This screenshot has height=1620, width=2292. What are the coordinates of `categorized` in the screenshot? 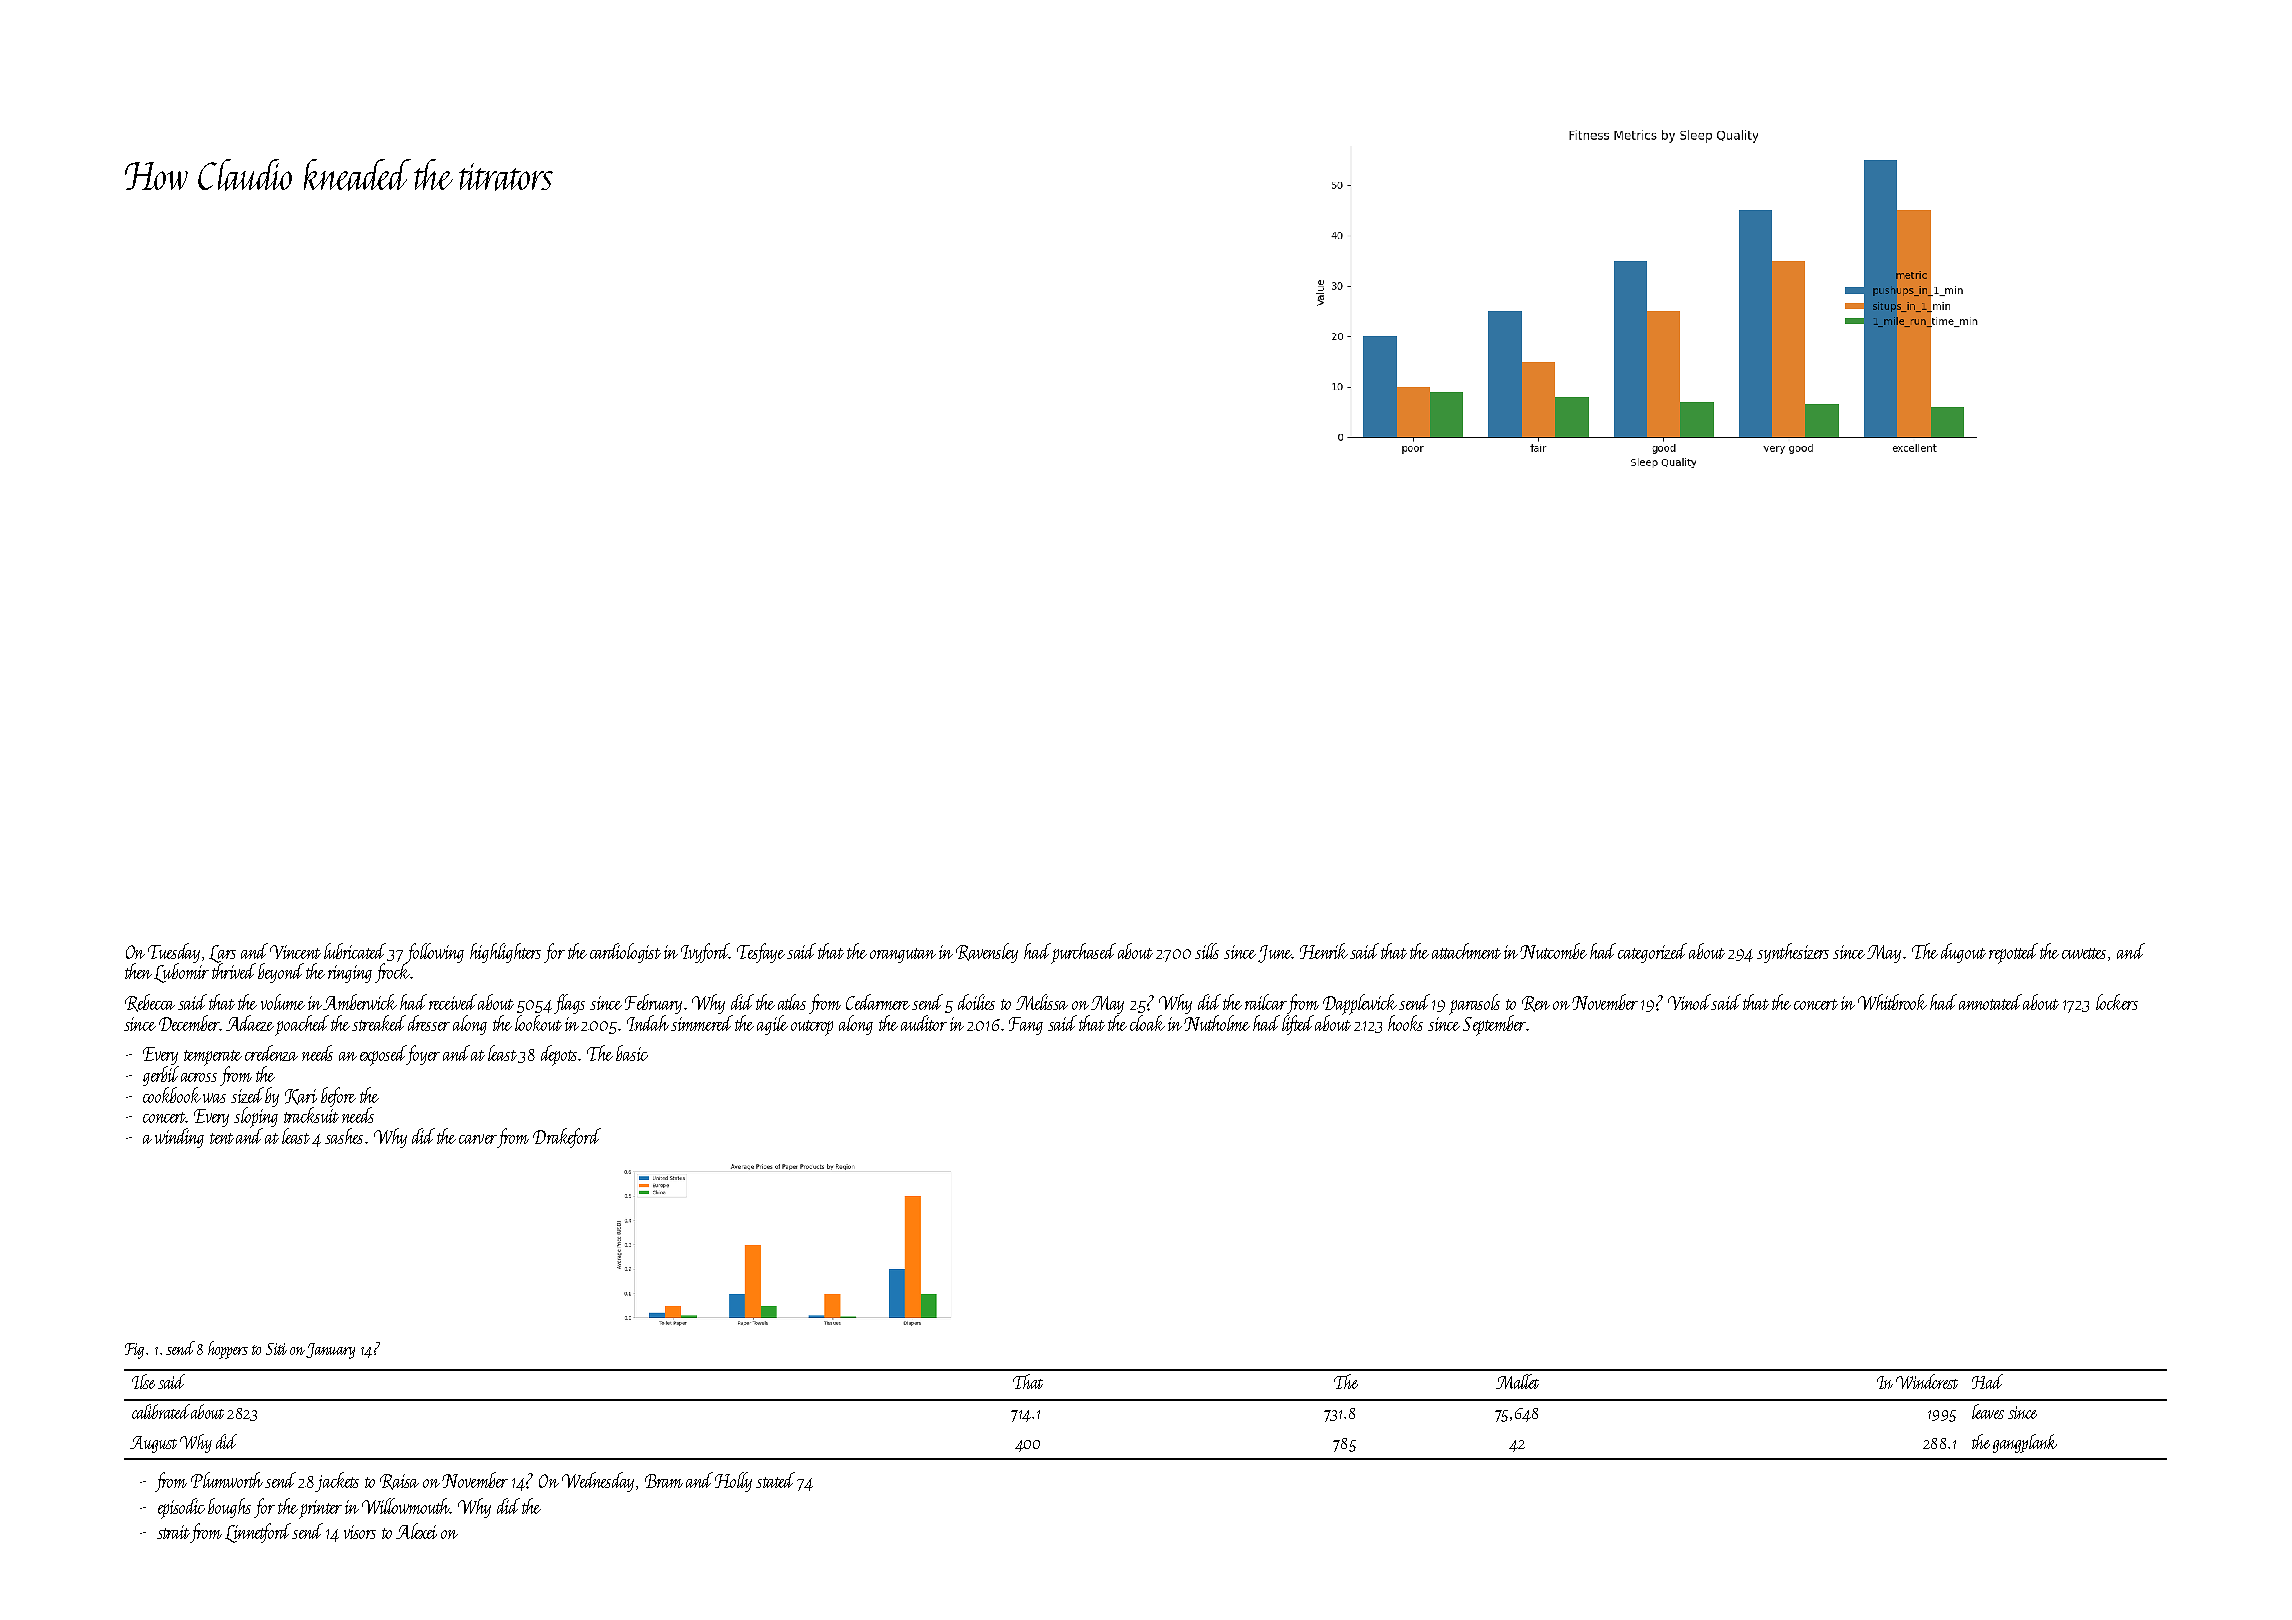 It's located at (1652, 953).
